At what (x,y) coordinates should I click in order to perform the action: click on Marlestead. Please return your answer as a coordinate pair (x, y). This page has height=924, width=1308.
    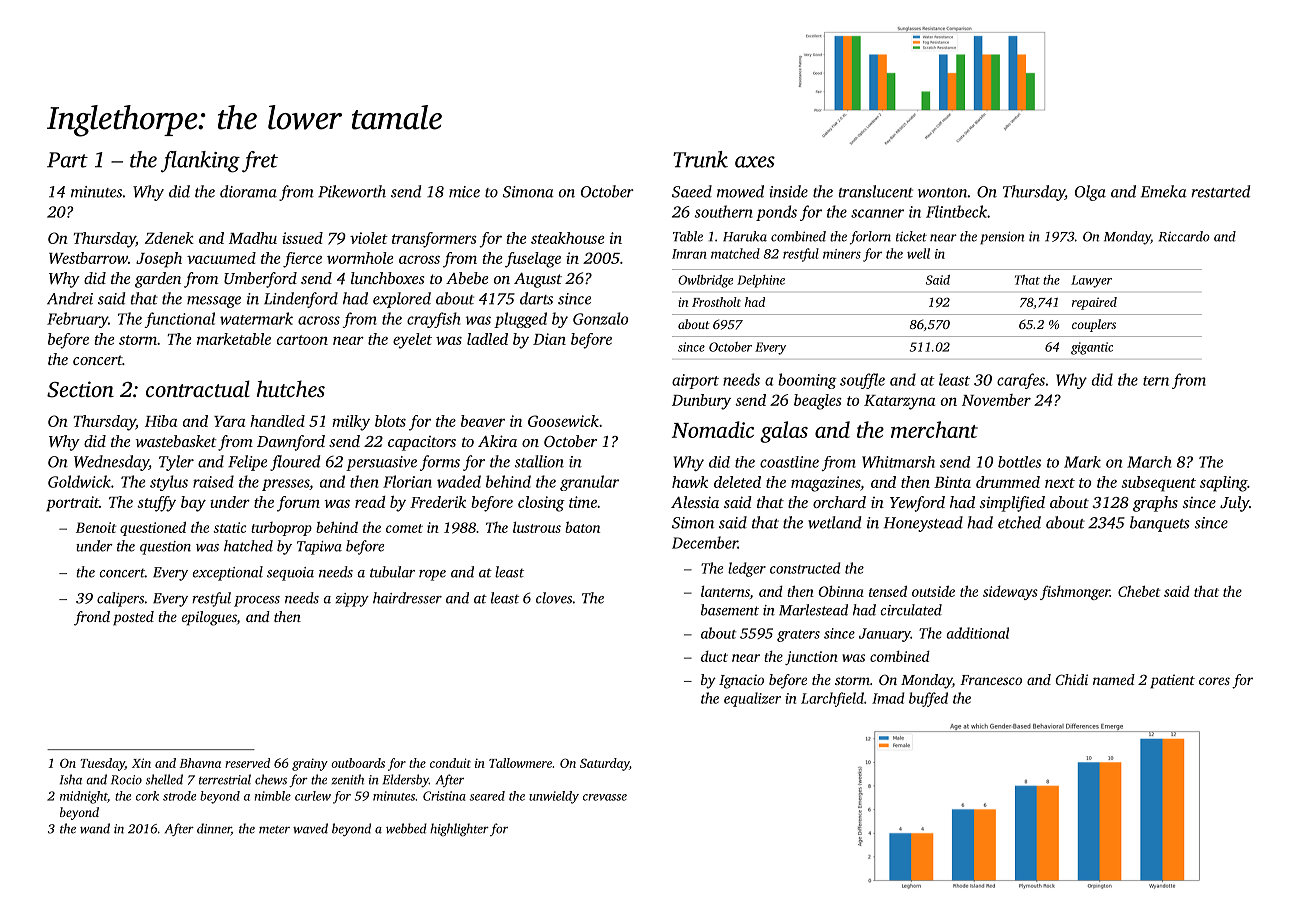
    Looking at the image, I should click on (813, 610).
